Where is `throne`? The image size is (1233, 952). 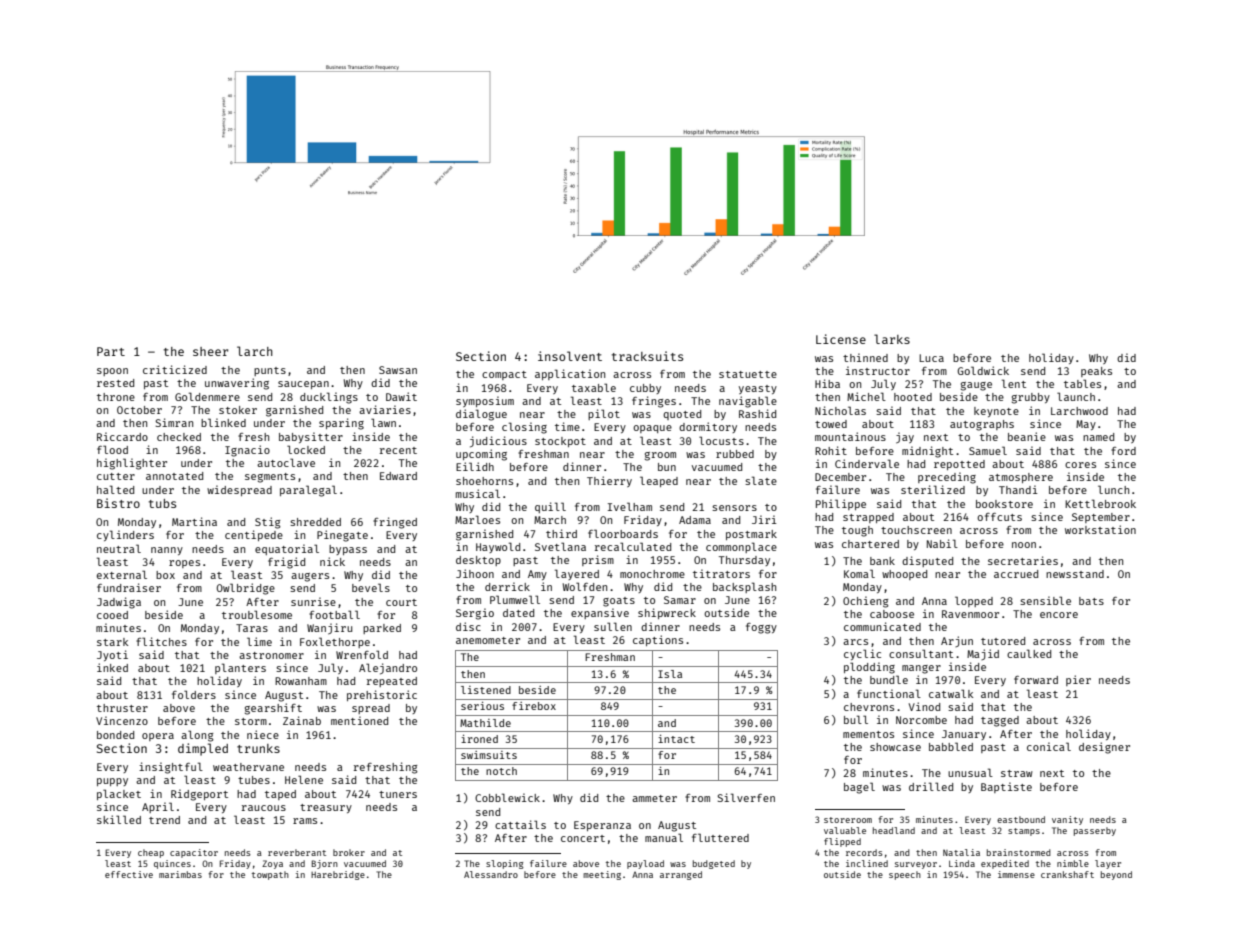
throne is located at coordinates (116, 397).
